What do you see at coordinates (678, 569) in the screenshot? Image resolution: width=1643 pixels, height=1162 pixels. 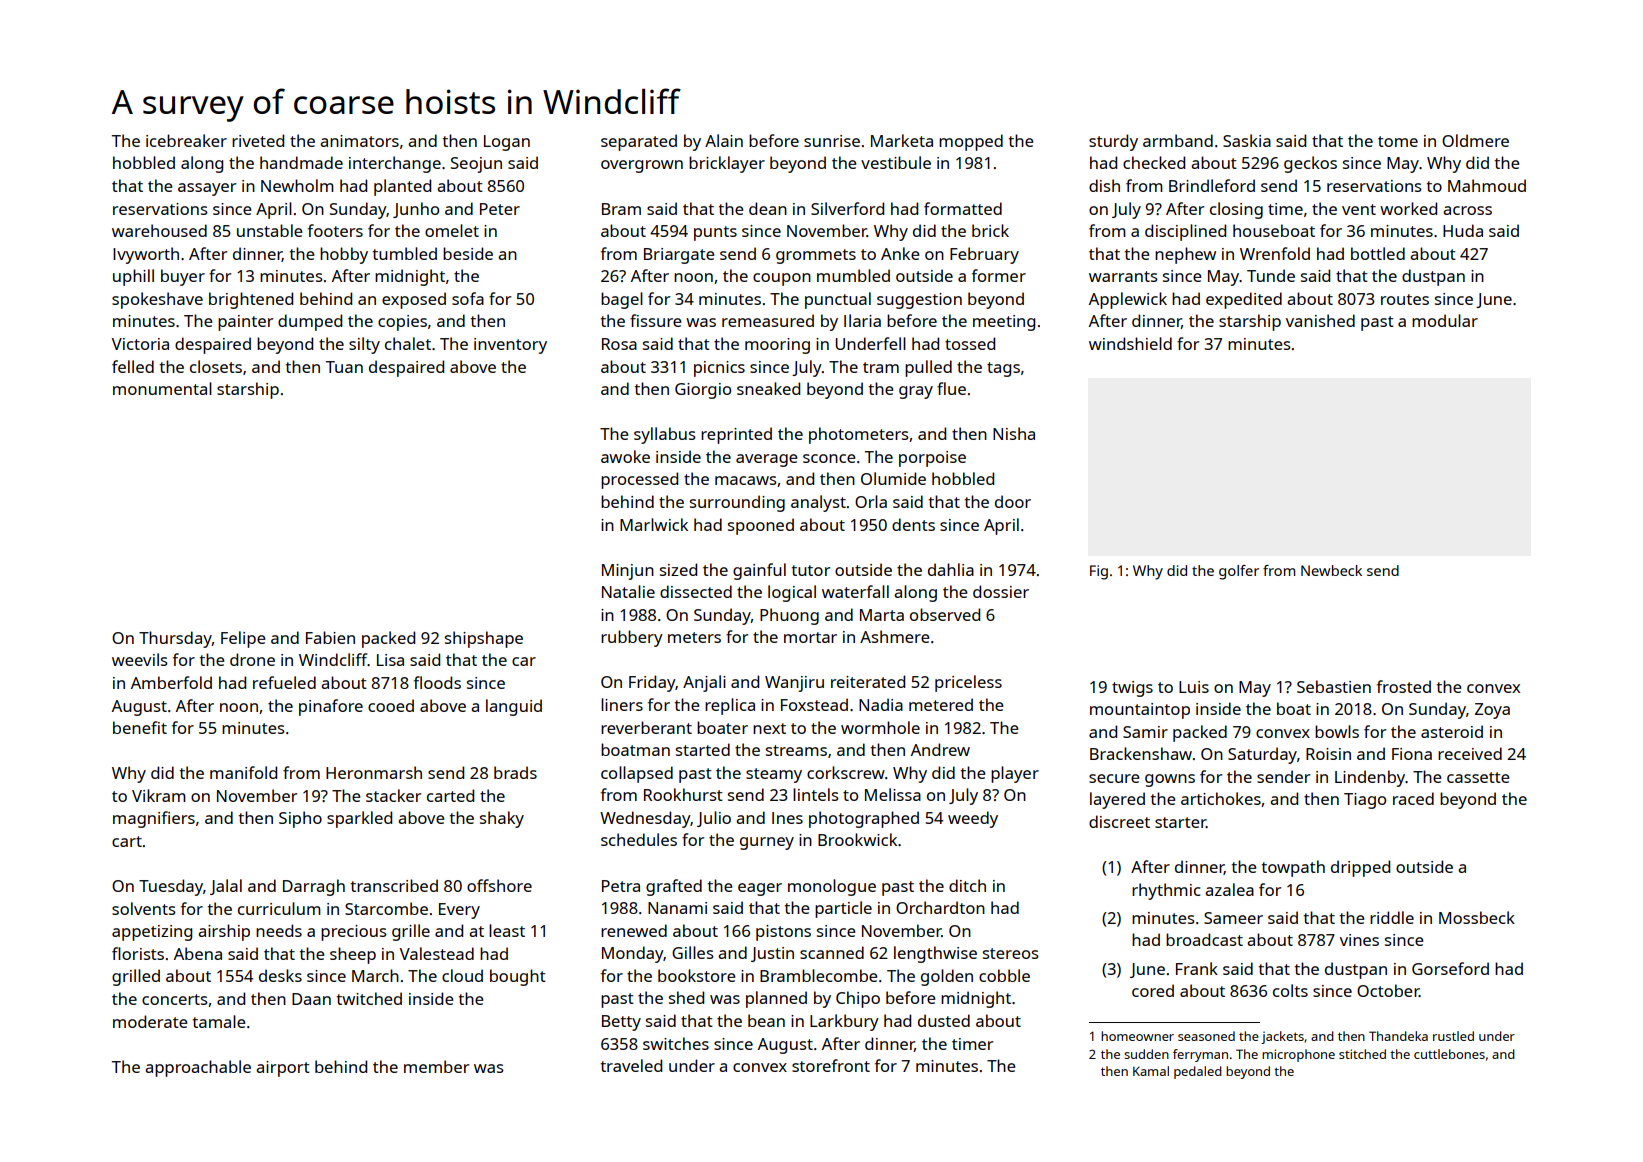 I see `sized` at bounding box center [678, 569].
